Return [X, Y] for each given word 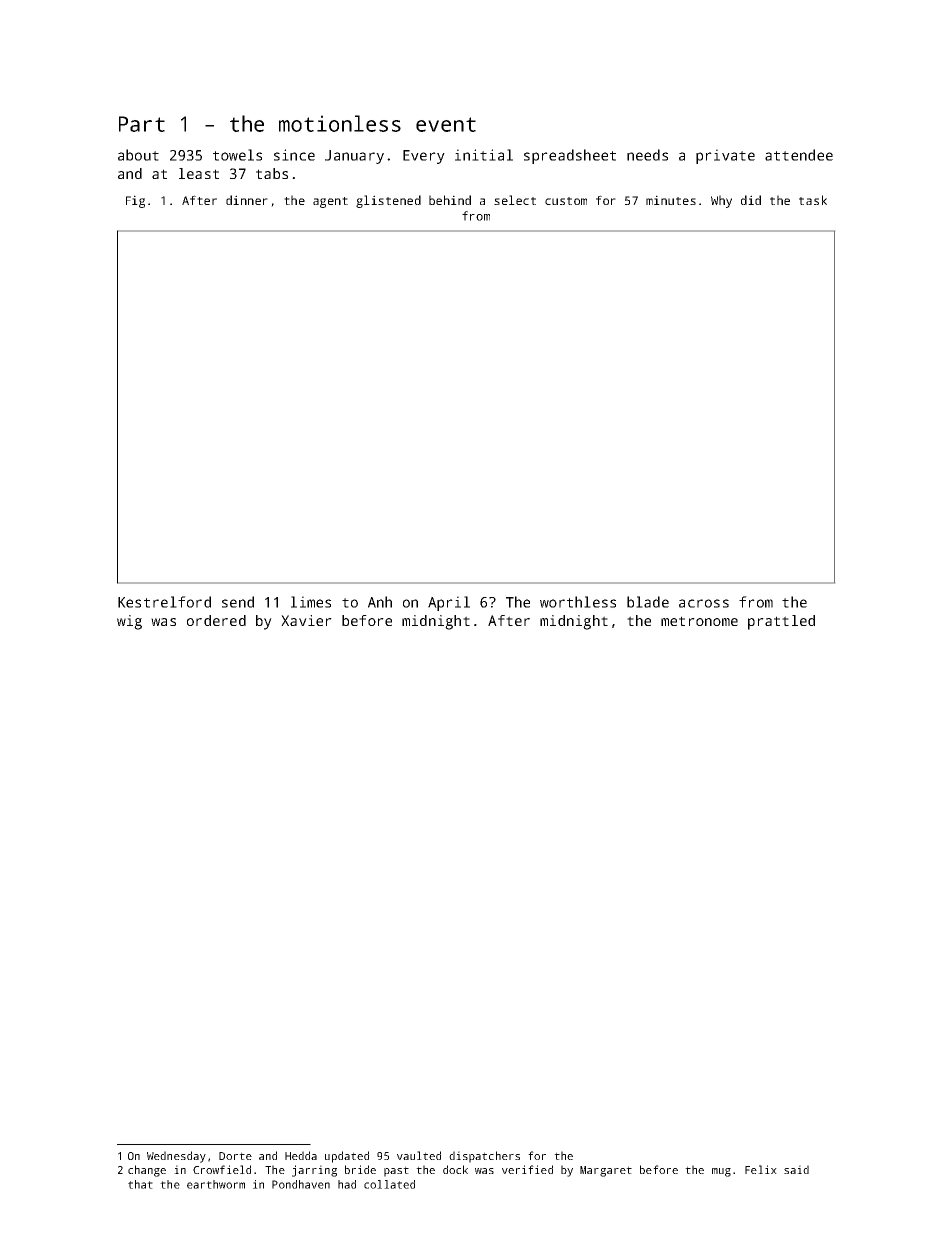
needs [647, 155]
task [813, 200]
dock [455, 1169]
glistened [388, 201]
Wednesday [176, 1157]
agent [330, 202]
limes [311, 602]
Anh [380, 602]
